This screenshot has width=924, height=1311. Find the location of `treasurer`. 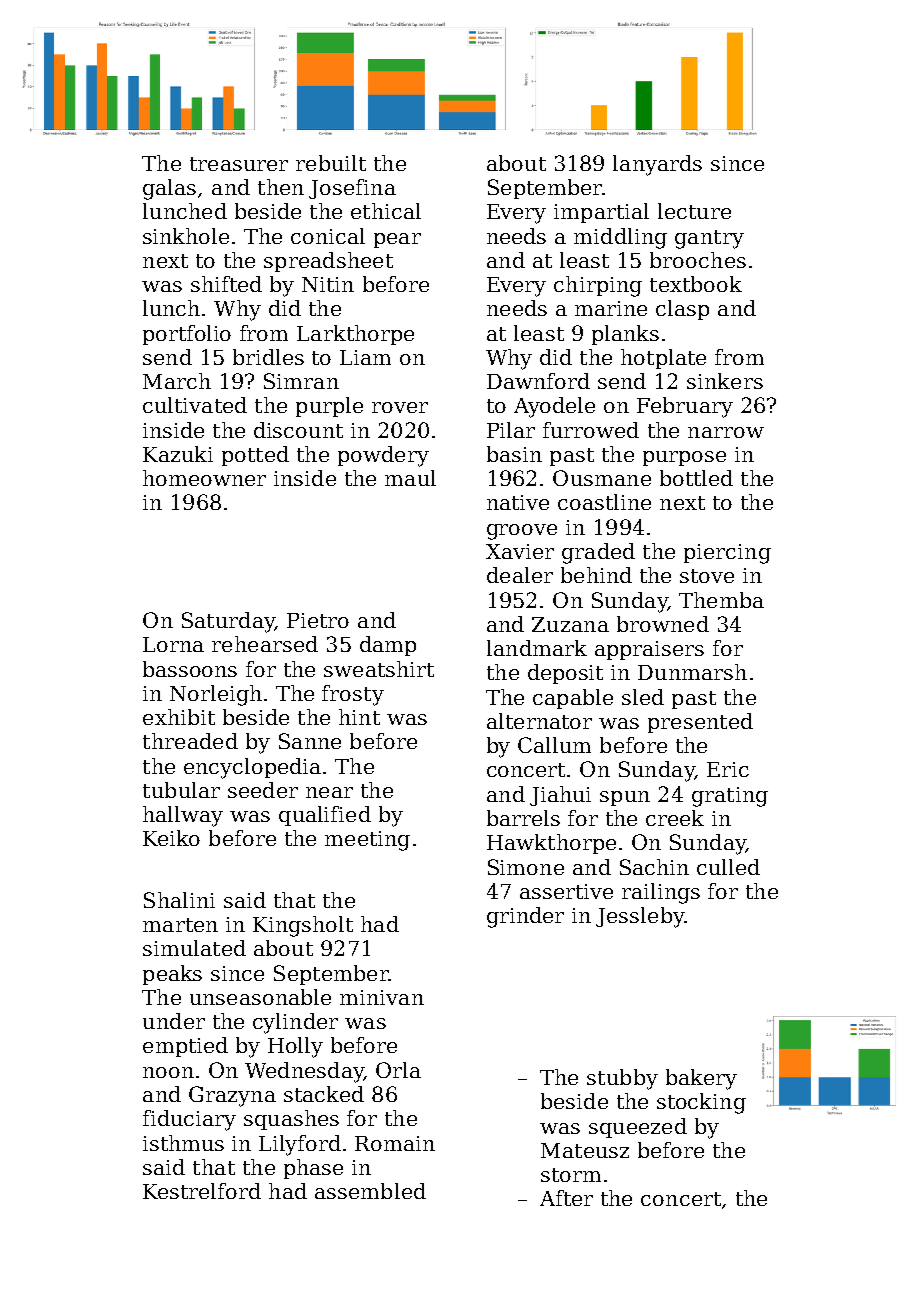

treasurer is located at coordinates (239, 164).
